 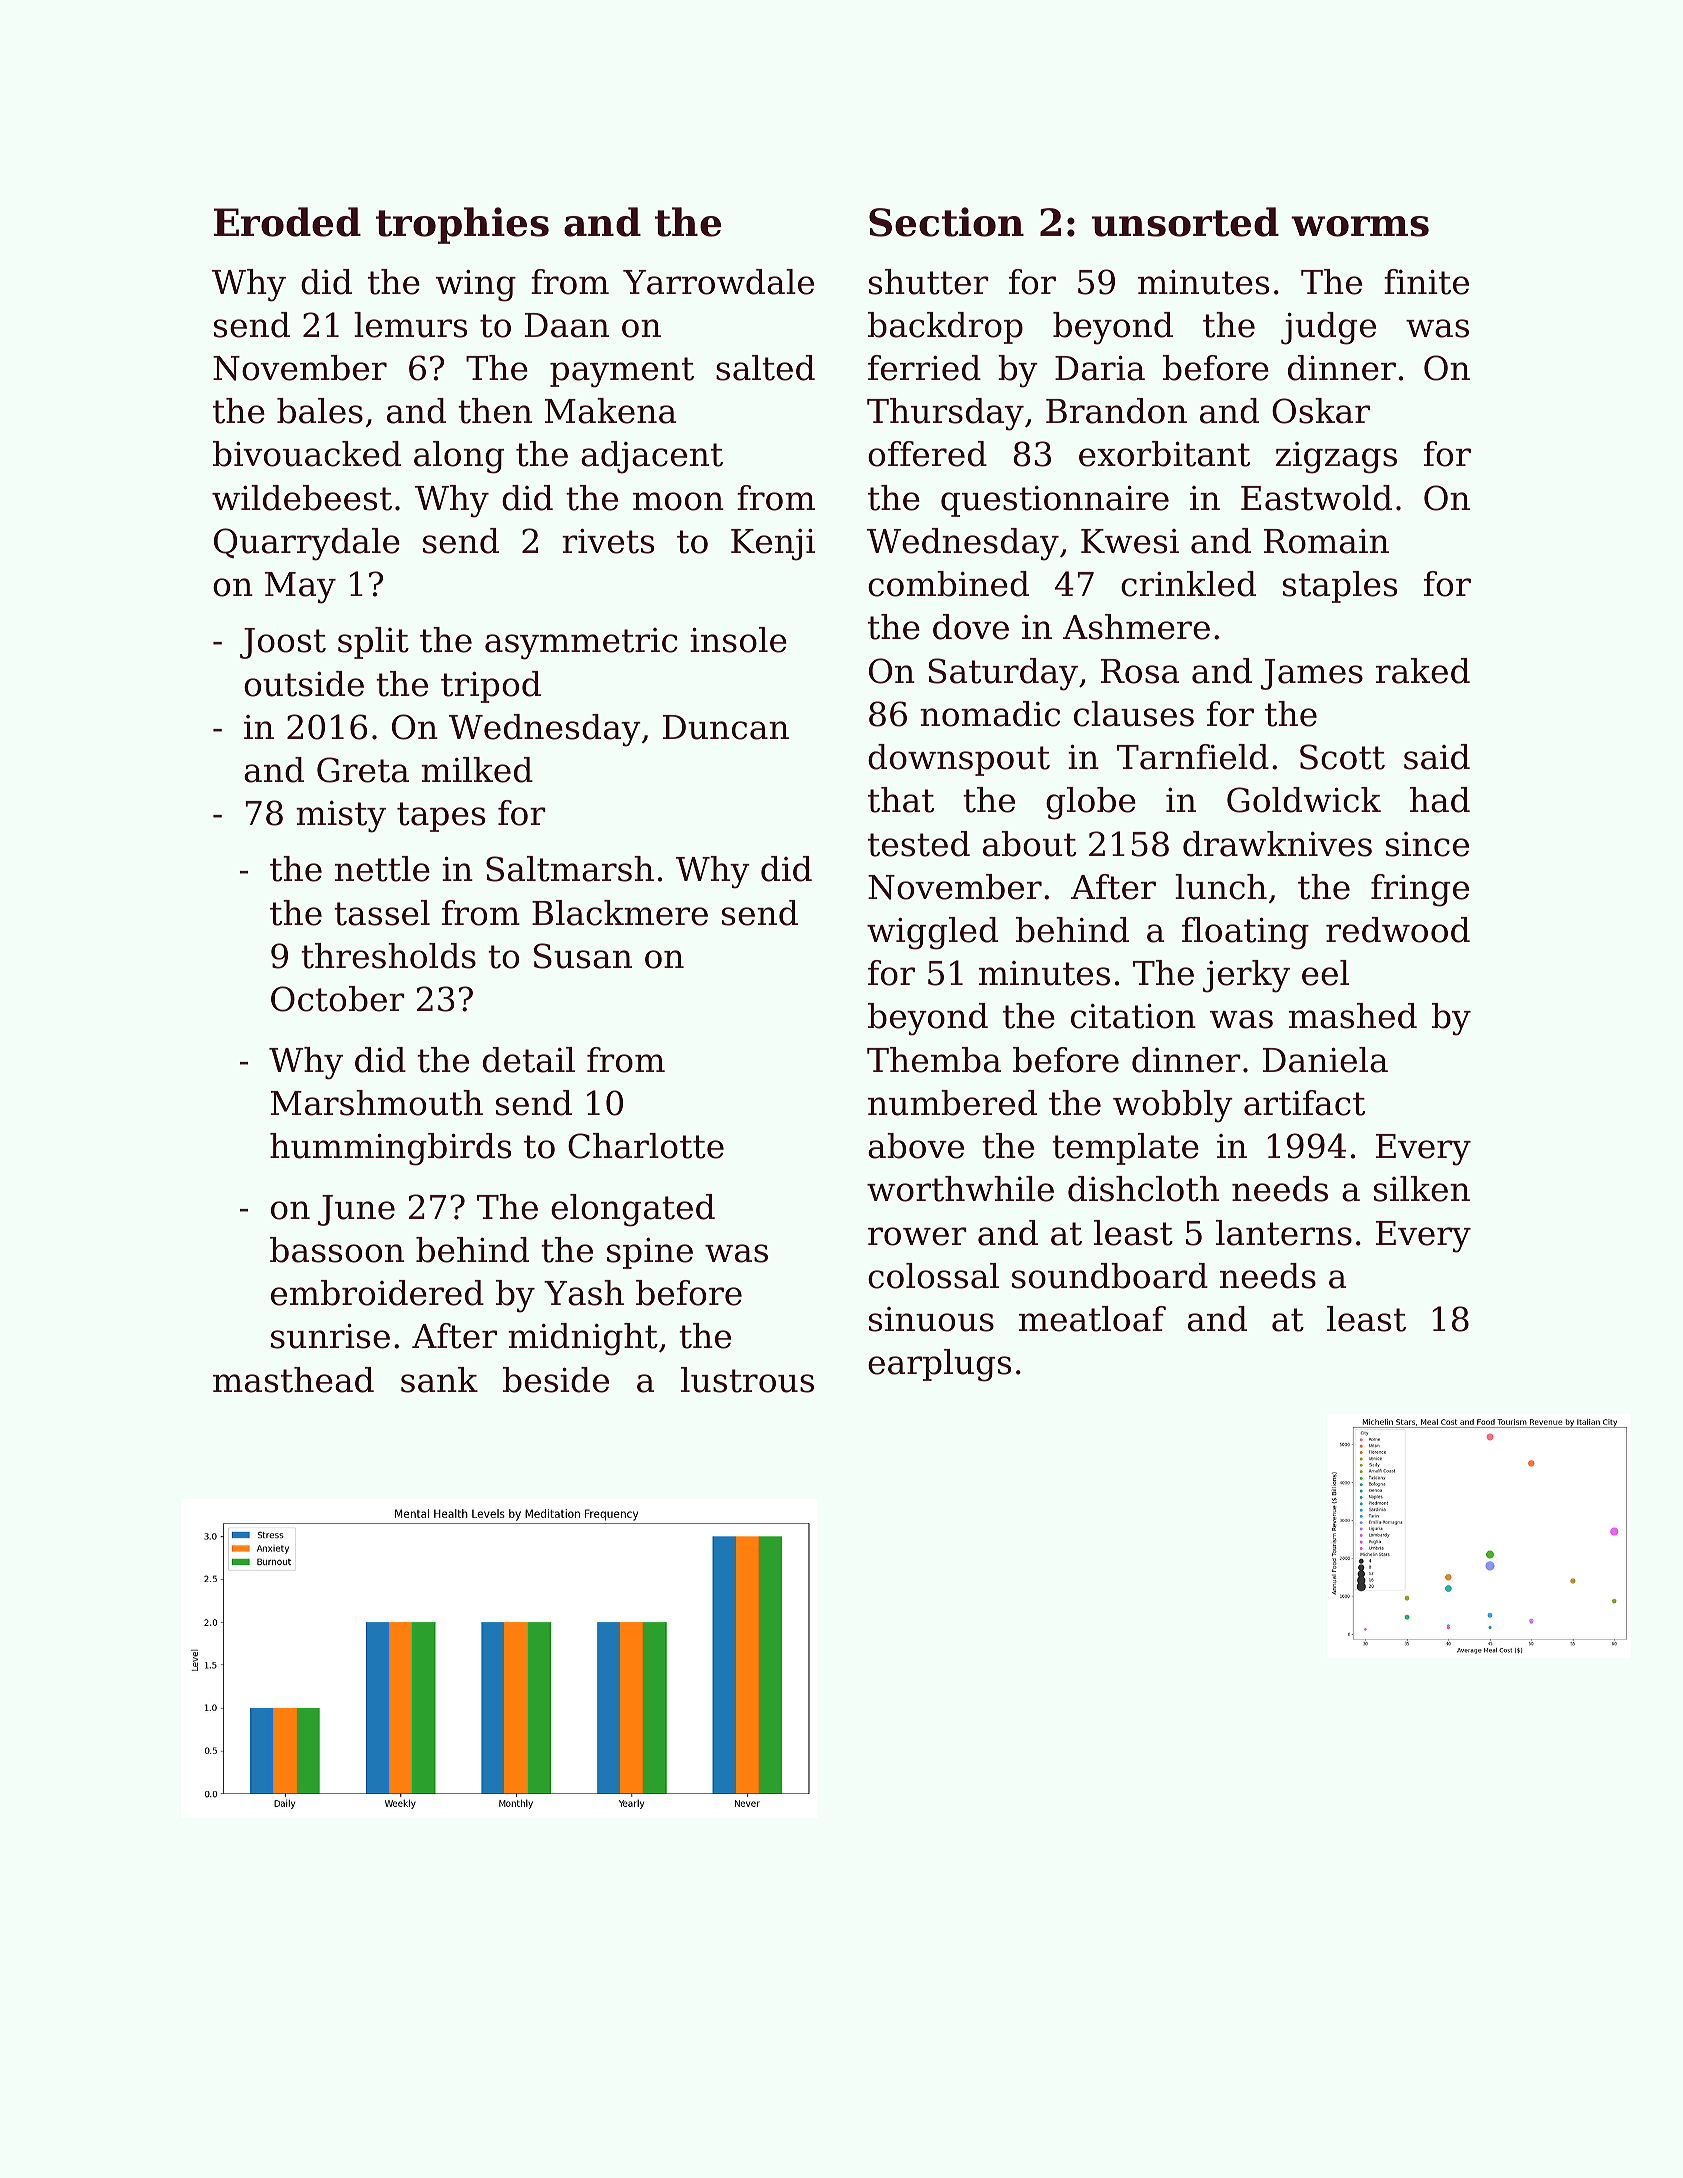 I want to click on Duncan, so click(x=726, y=727).
